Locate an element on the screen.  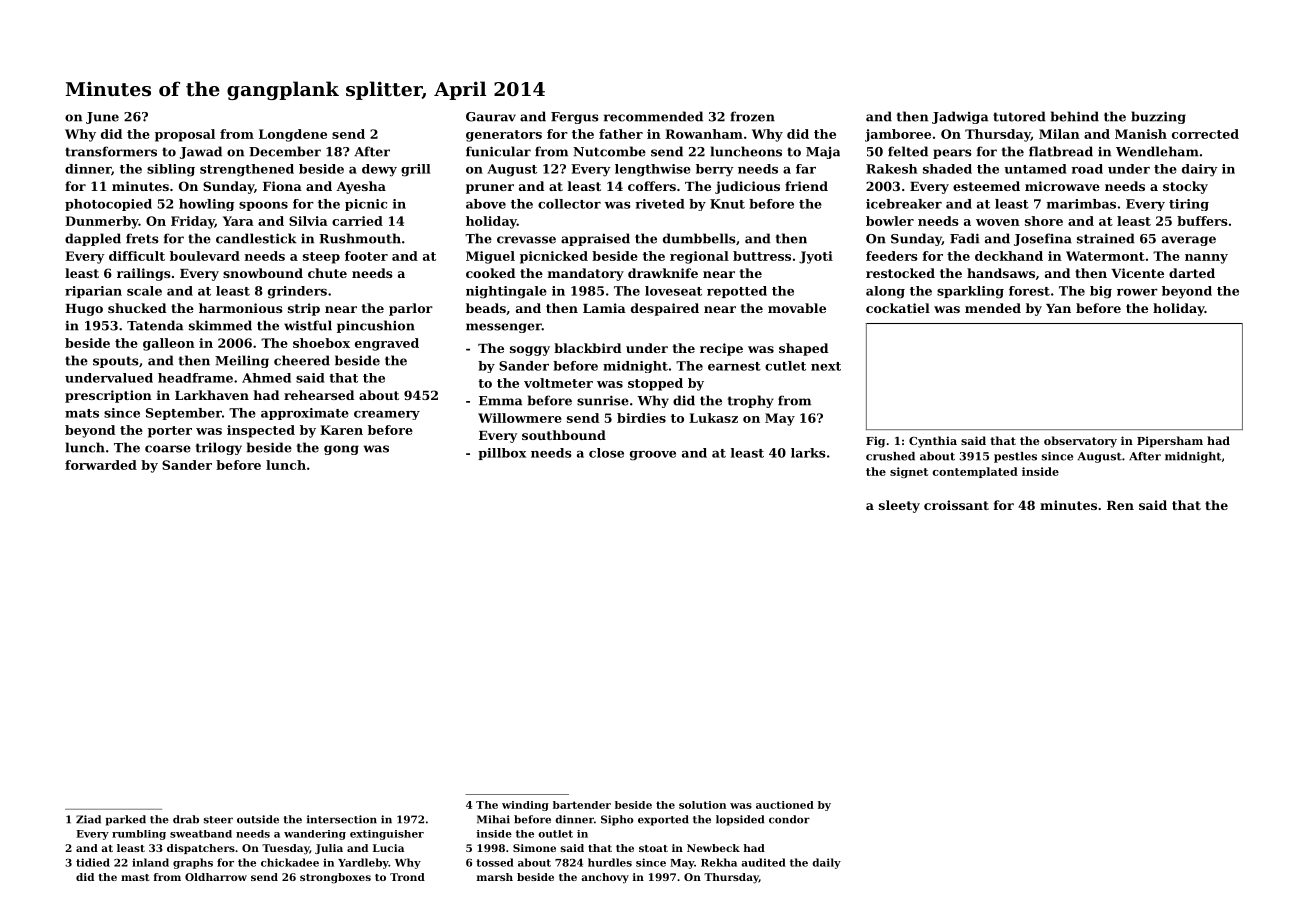
crevasse is located at coordinates (526, 240).
